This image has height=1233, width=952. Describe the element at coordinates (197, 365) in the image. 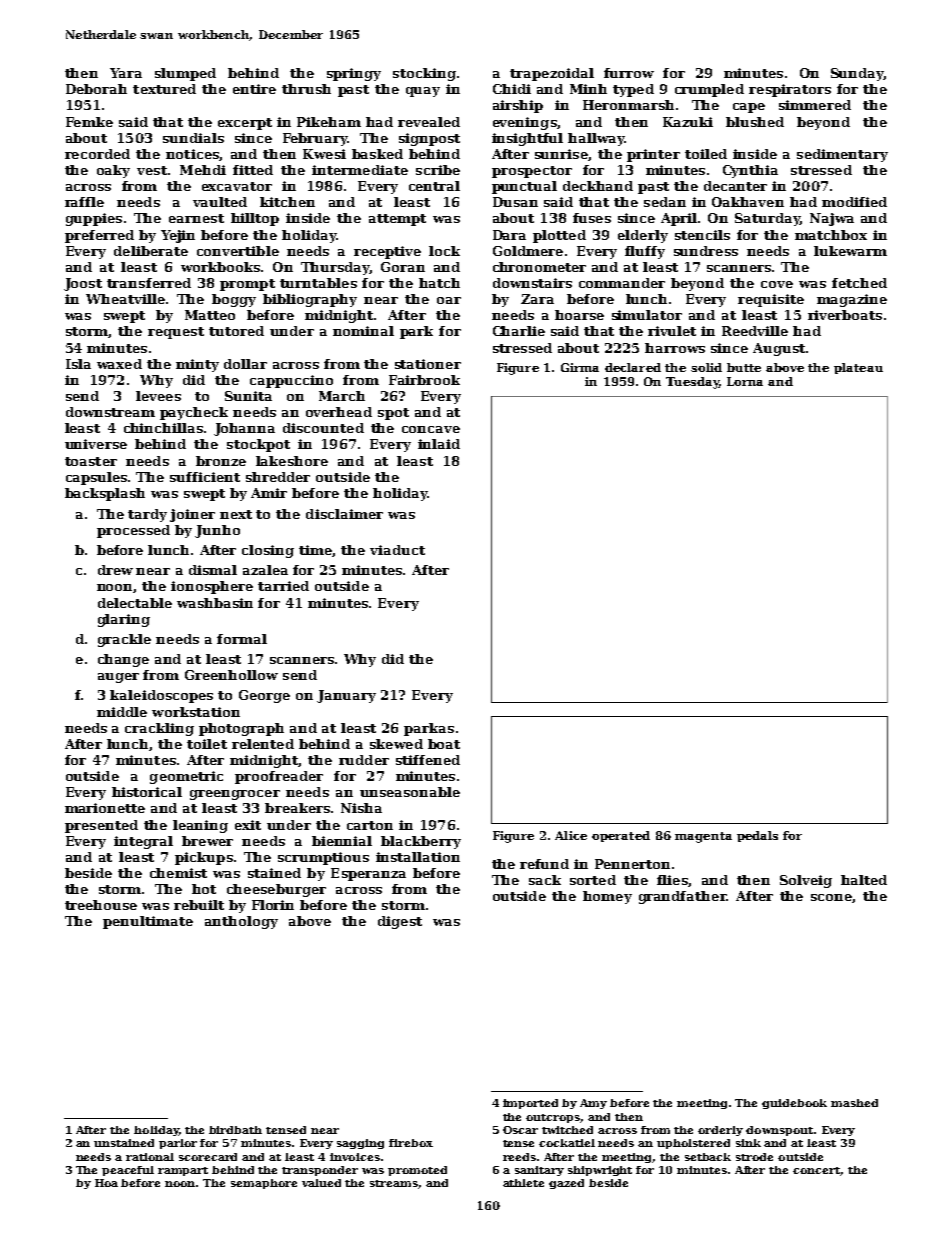

I see `minty` at that location.
